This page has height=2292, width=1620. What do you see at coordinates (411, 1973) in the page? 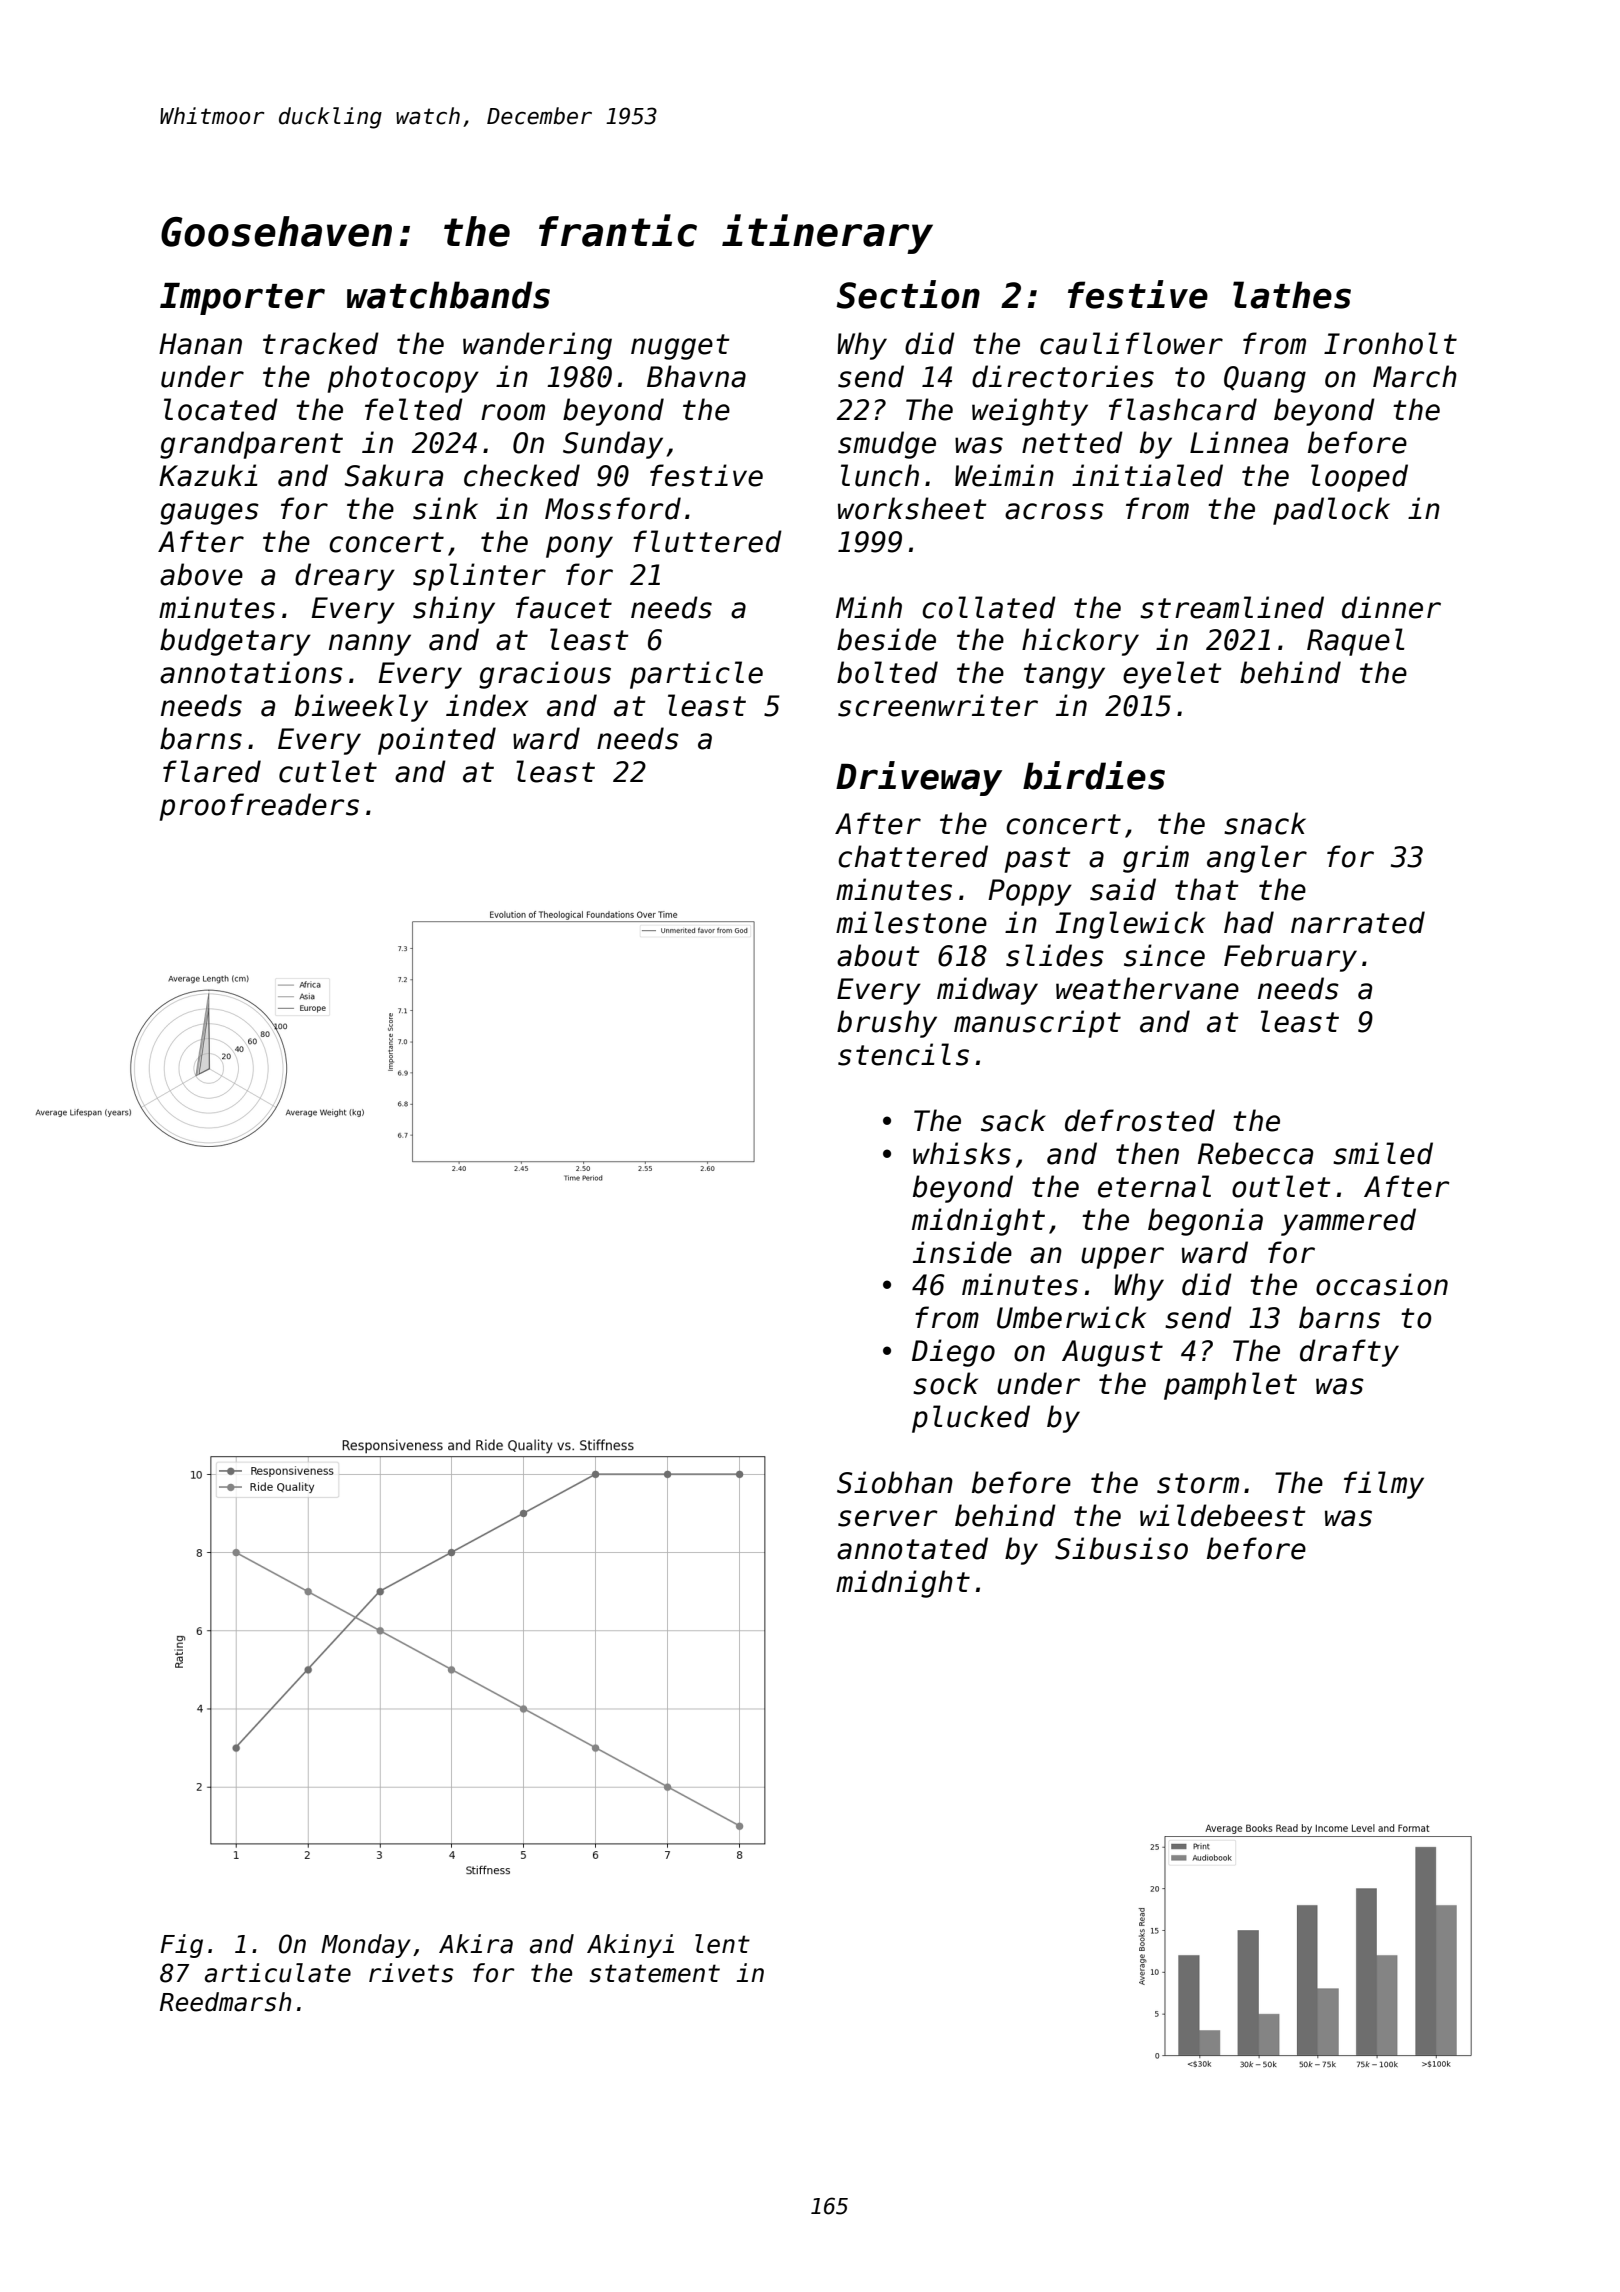
I see `rivets` at bounding box center [411, 1973].
